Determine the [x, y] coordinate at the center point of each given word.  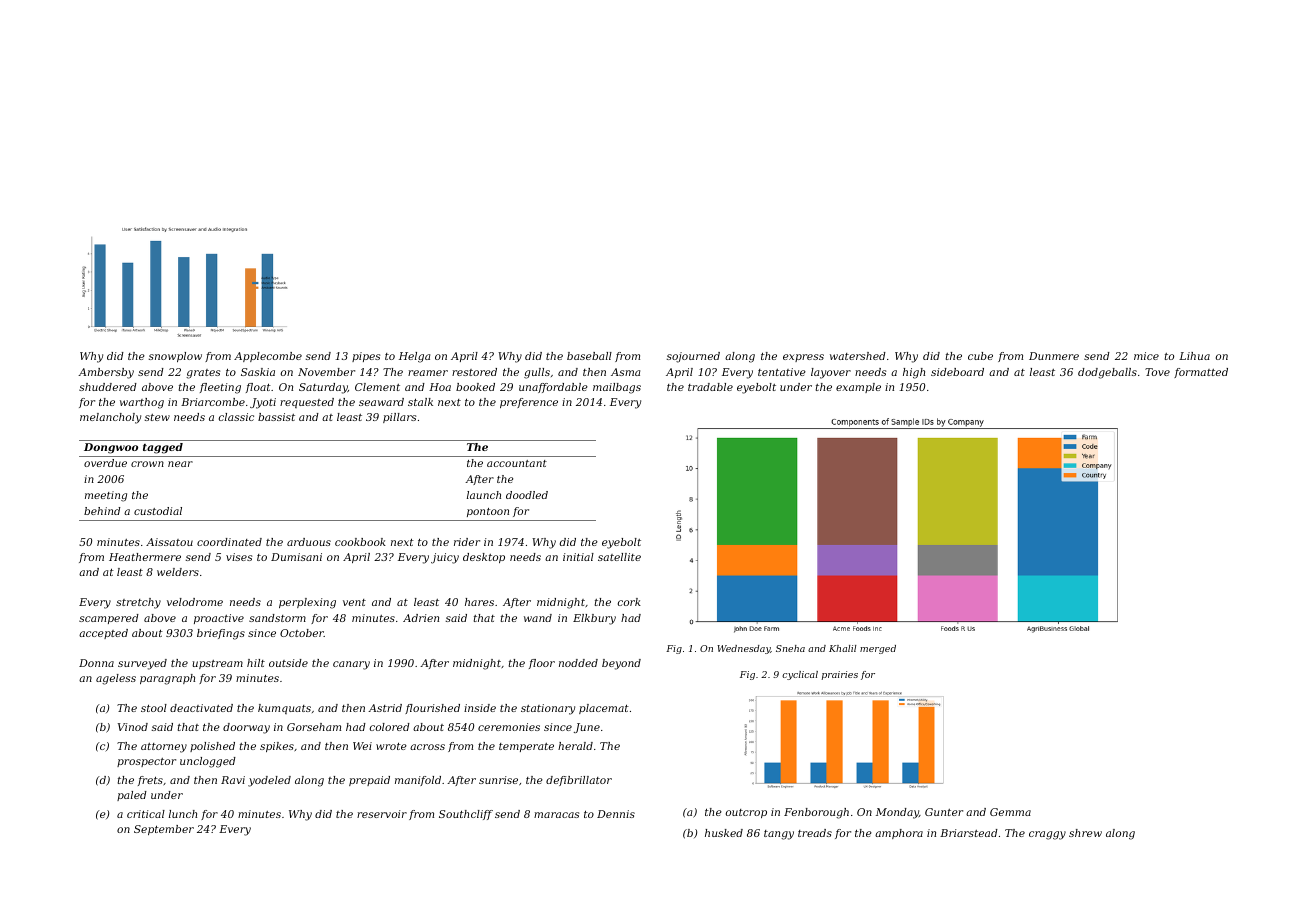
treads [815, 833]
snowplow [175, 357]
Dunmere [1054, 356]
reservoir [382, 814]
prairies [840, 675]
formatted [1201, 373]
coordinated [229, 542]
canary [351, 665]
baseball [589, 356]
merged [878, 649]
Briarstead [969, 833]
